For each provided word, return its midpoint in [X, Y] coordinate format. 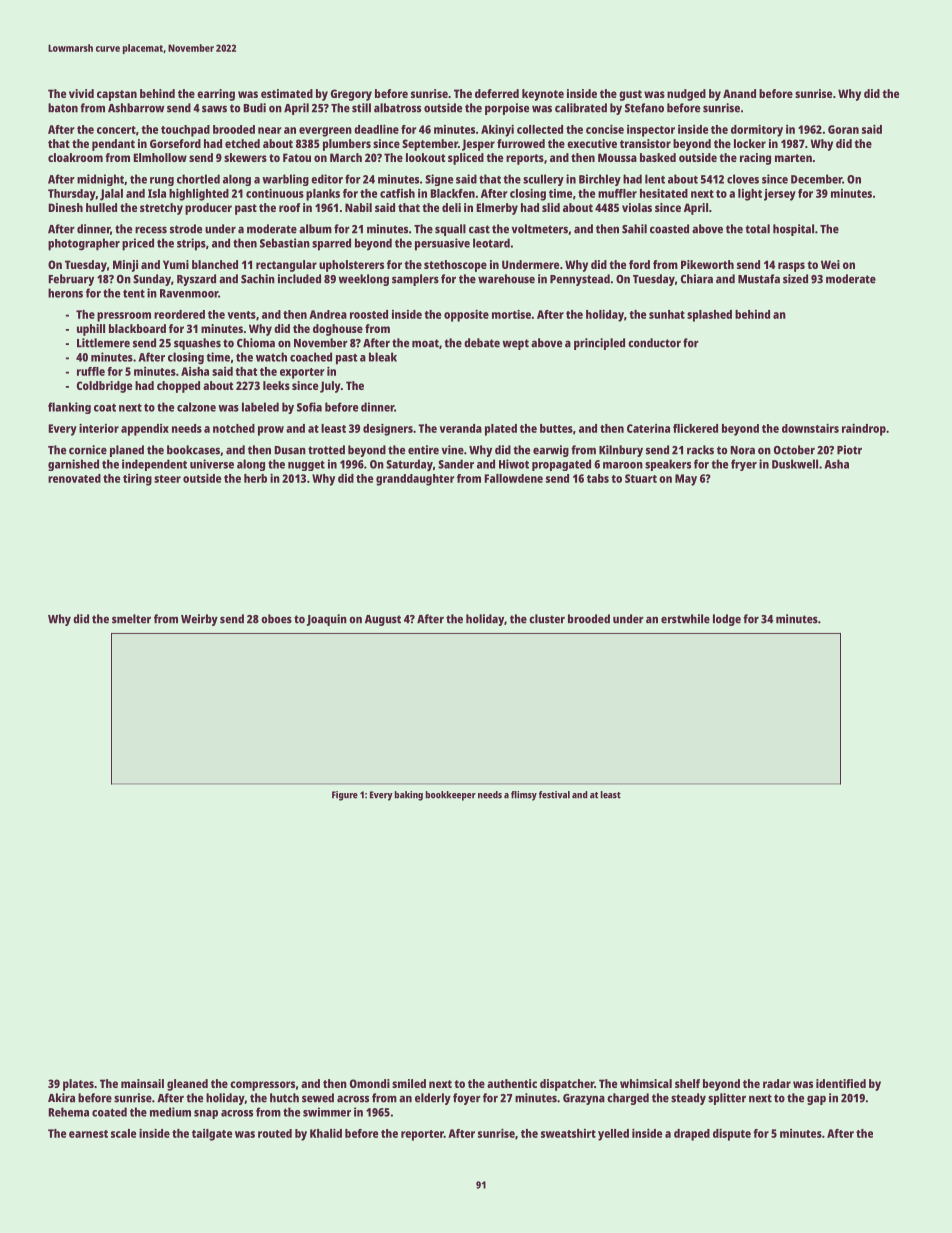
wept [515, 344]
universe [212, 464]
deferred [497, 93]
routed [275, 1133]
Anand [739, 93]
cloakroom [75, 157]
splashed [709, 316]
